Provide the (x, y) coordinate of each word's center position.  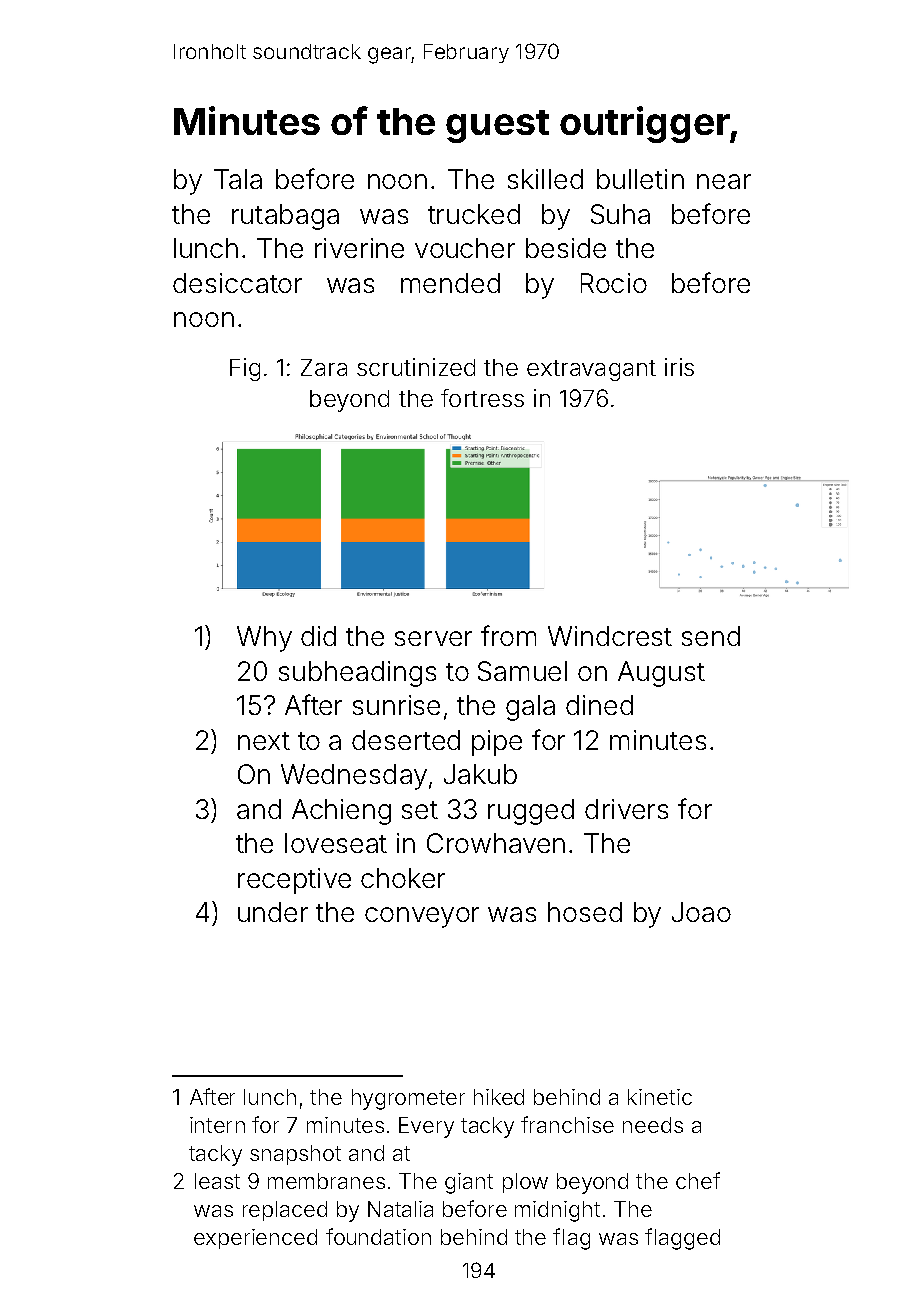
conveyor (422, 917)
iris (679, 367)
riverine (359, 248)
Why (264, 639)
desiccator (237, 283)
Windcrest (610, 636)
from (508, 635)
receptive (294, 881)
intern (217, 1125)
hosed (585, 912)
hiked (499, 1097)
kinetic (660, 1097)
